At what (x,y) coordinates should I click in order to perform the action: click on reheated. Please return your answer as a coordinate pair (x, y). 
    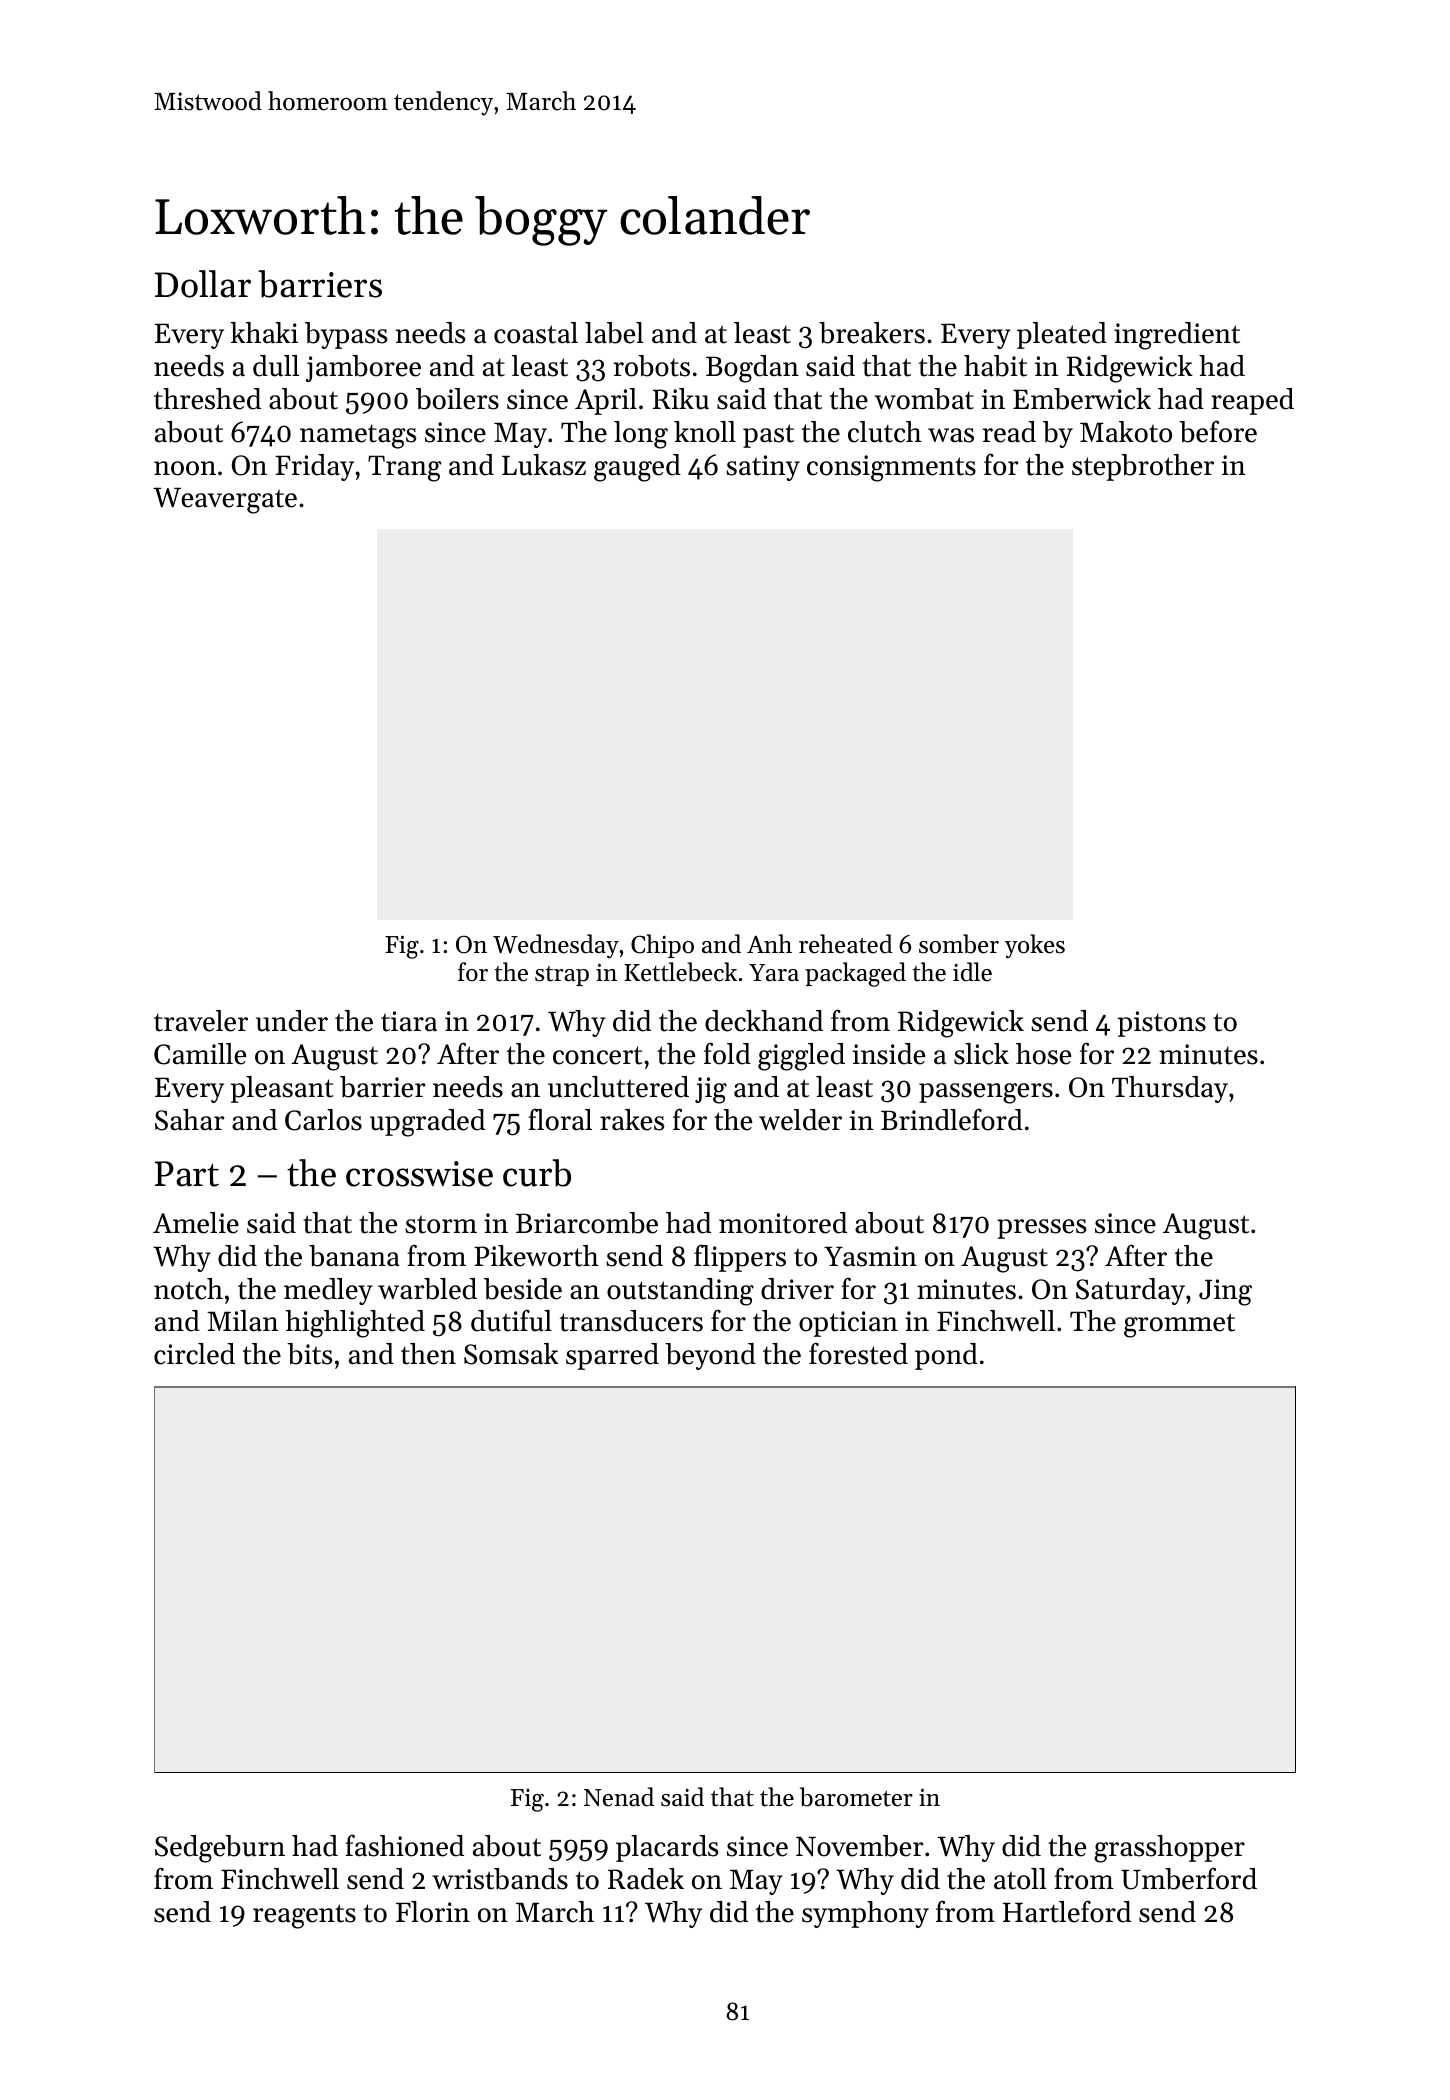
    Looking at the image, I should click on (846, 944).
